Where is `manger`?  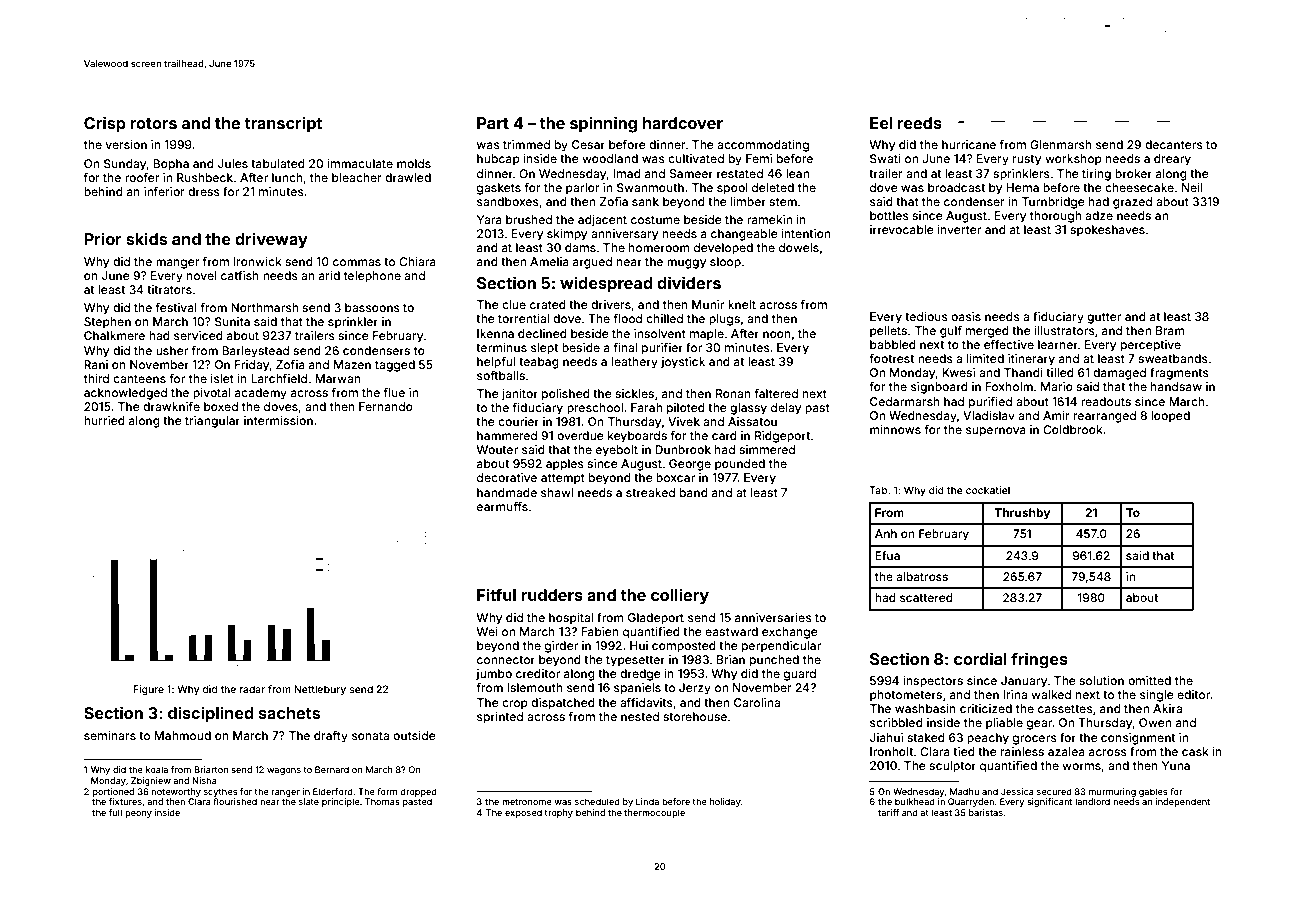
manger is located at coordinates (178, 264).
